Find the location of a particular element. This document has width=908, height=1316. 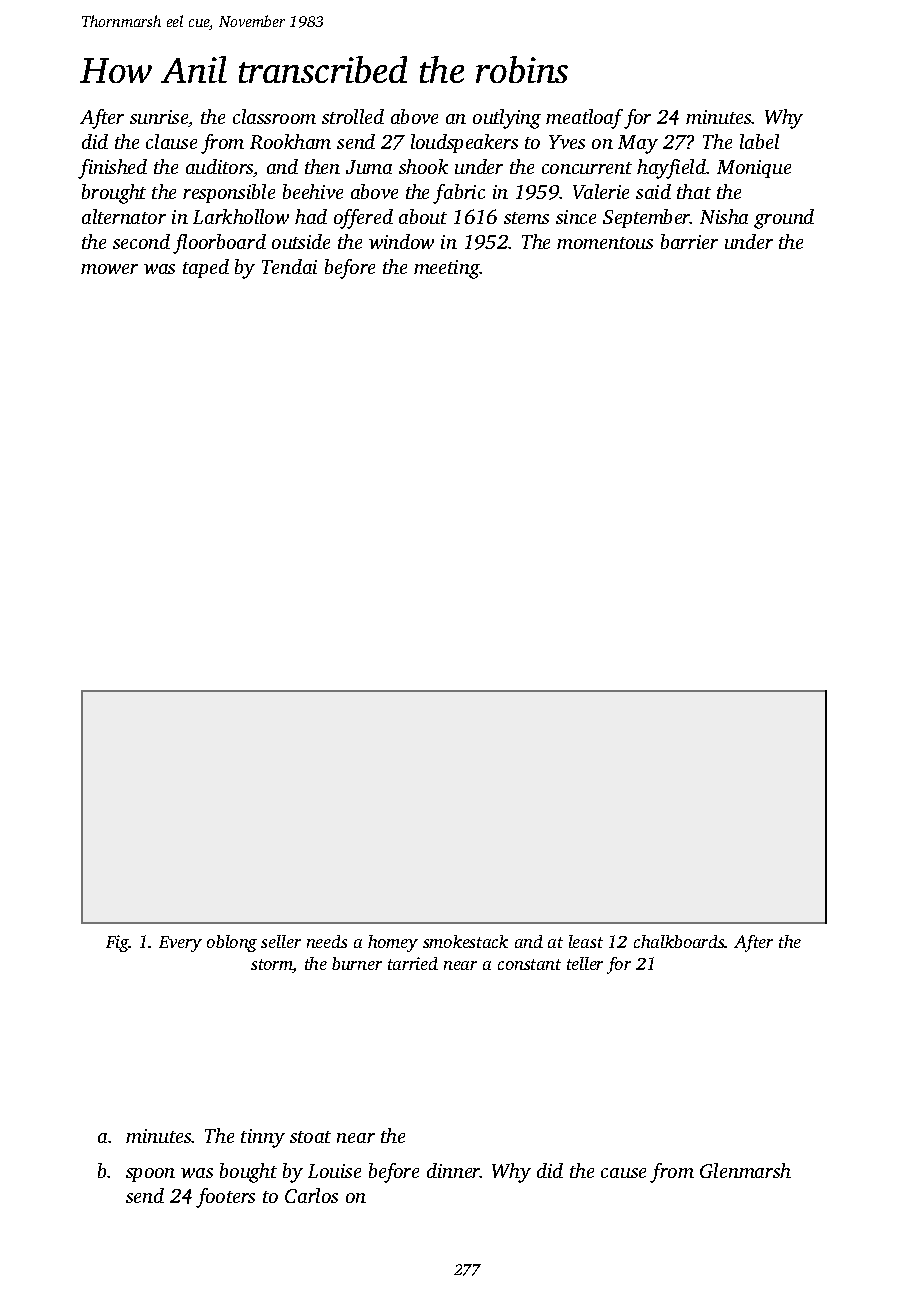

spoon is located at coordinates (150, 1175).
